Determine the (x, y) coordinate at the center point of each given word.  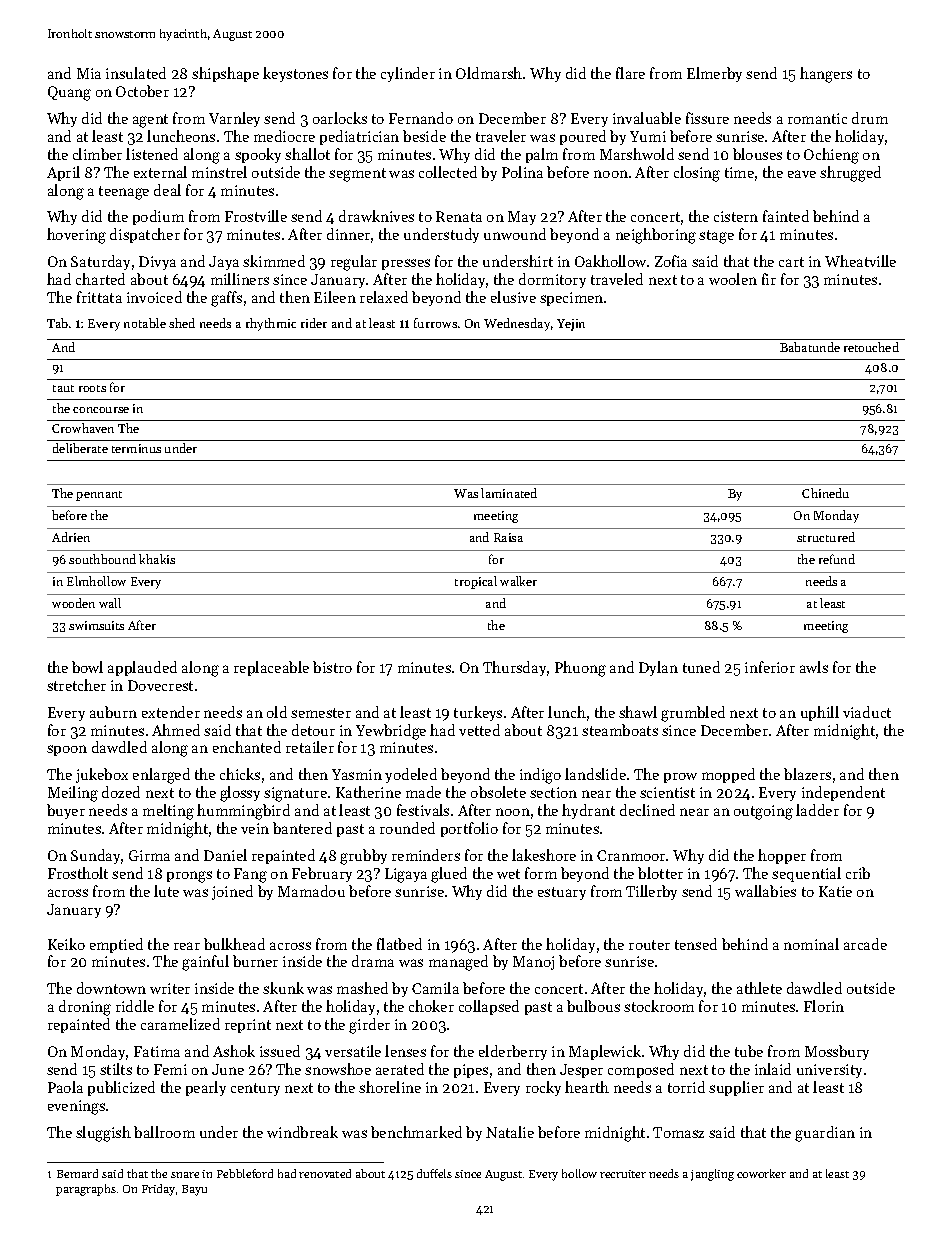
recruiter (623, 1174)
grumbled (693, 714)
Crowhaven (83, 428)
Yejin (571, 325)
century (255, 1089)
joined (232, 892)
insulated (136, 73)
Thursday (514, 668)
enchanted (247, 747)
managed (458, 963)
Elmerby (714, 74)
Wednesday (517, 324)
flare (630, 73)
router (649, 945)
